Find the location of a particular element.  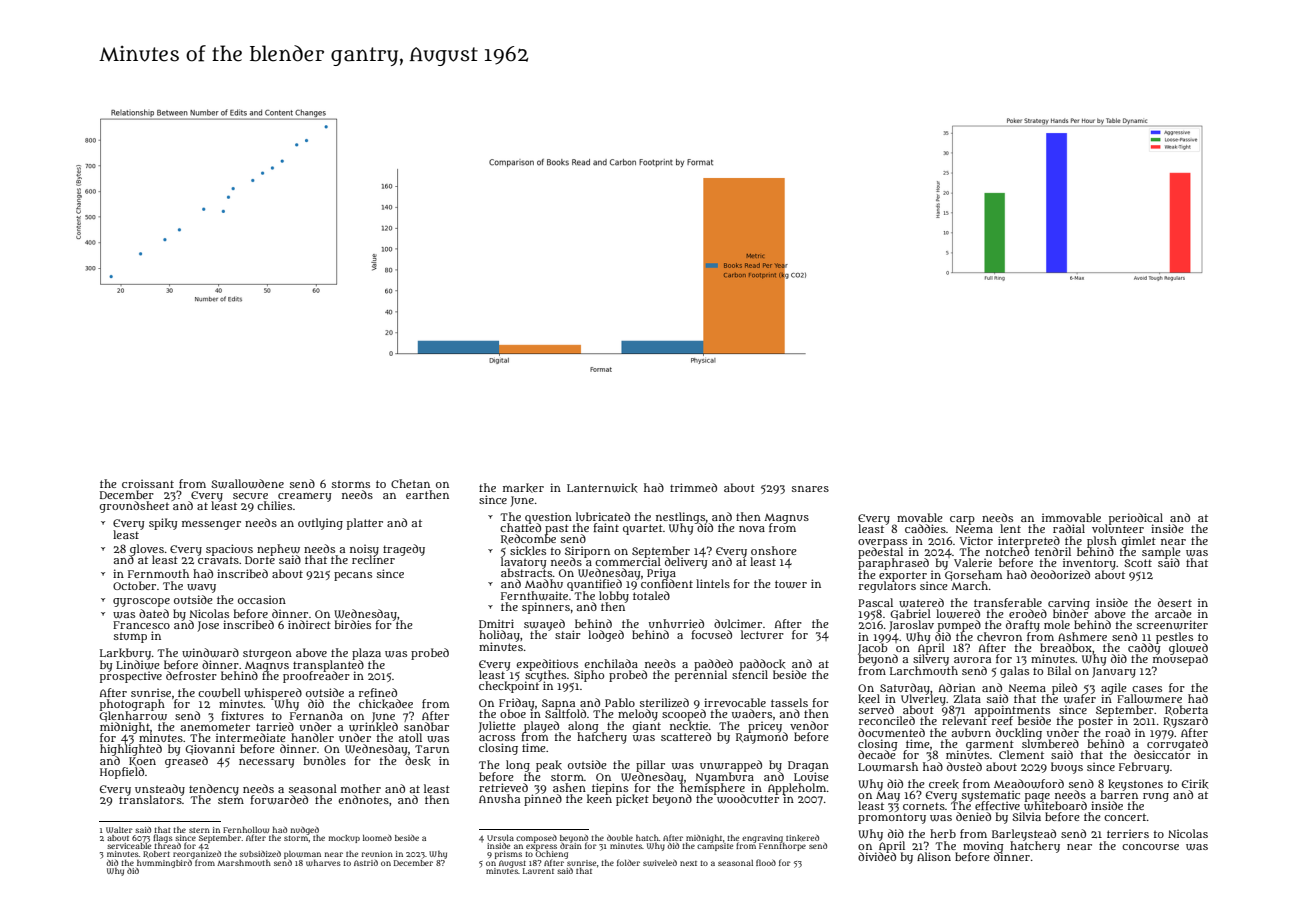

tower is located at coordinates (791, 584).
